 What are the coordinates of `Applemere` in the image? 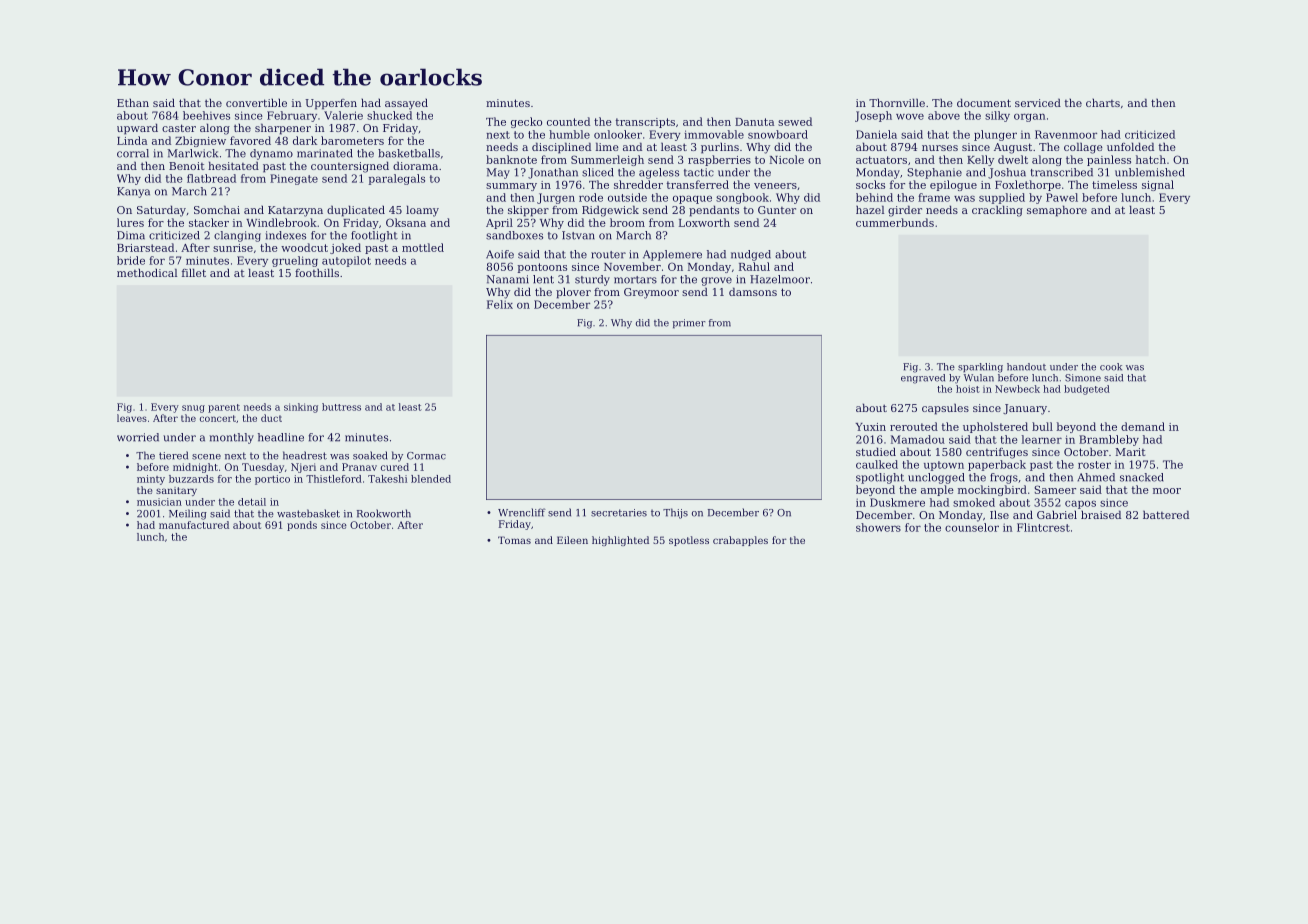 It's located at (672, 255).
